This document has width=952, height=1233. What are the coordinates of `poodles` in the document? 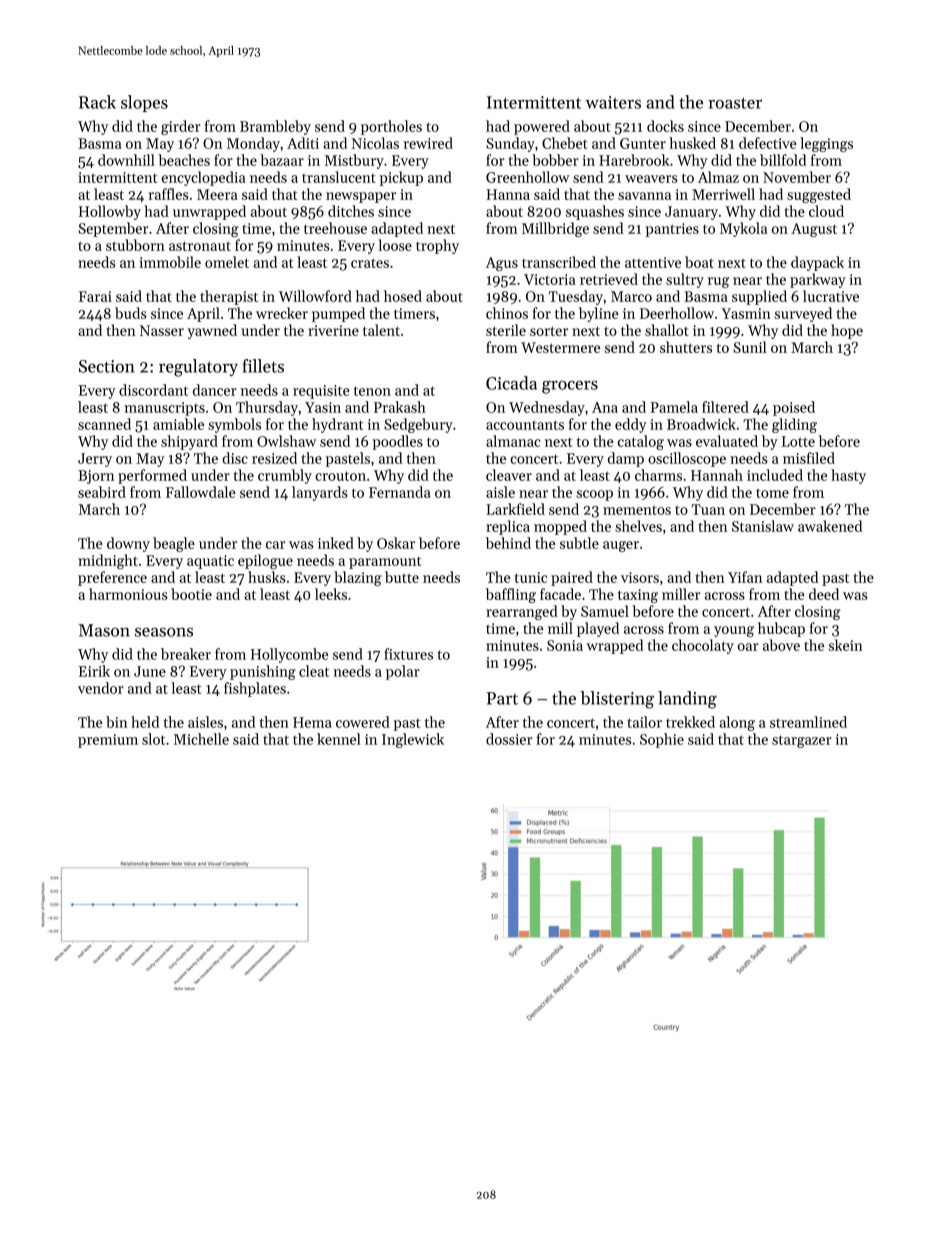 It's located at (398, 442).
